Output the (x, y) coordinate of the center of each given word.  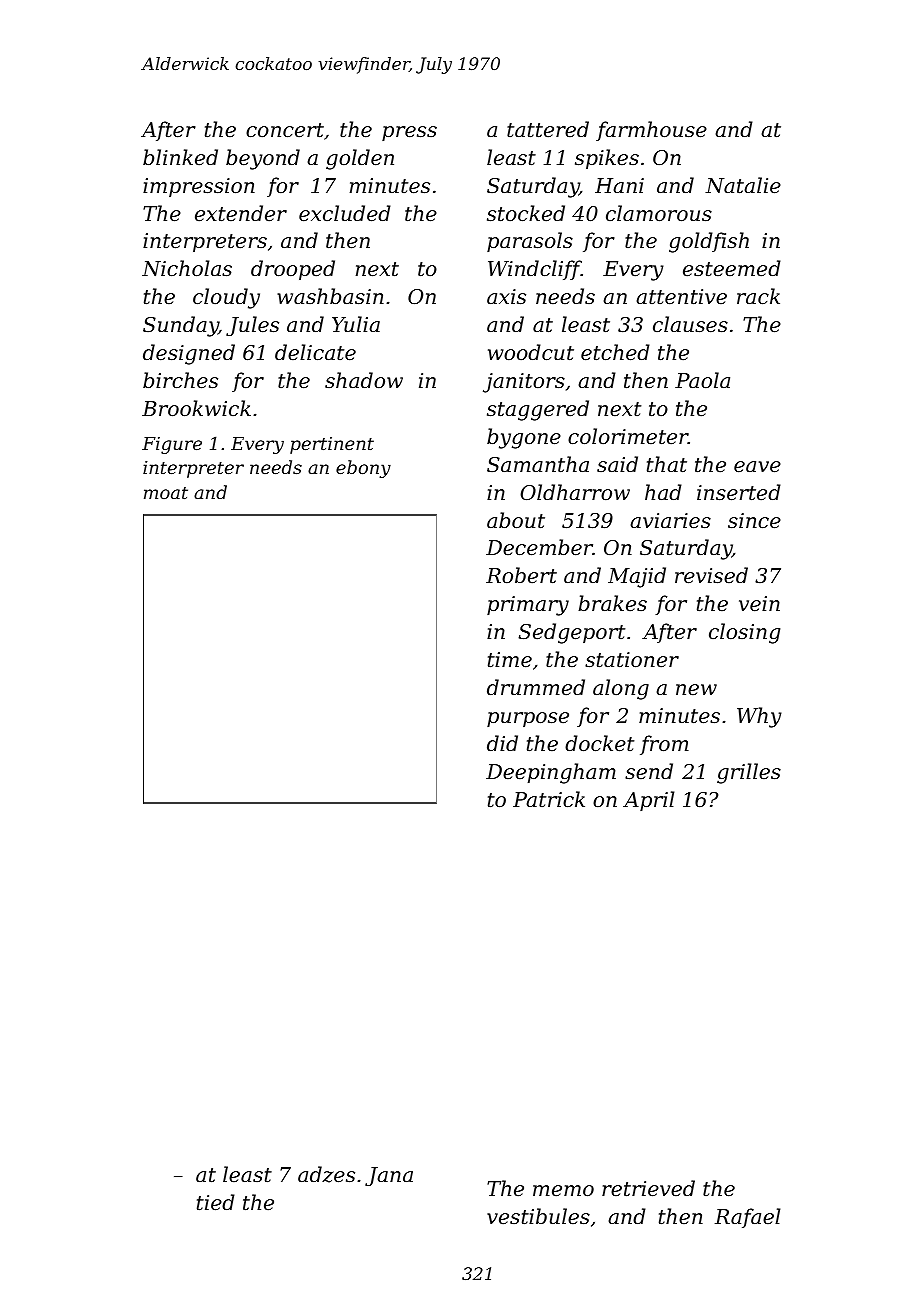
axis (506, 297)
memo (563, 1191)
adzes (326, 1174)
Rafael (747, 1218)
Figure (172, 445)
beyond (263, 159)
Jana (389, 1176)
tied (216, 1202)
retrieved (648, 1188)
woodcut (531, 352)
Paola (702, 380)
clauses (690, 324)
